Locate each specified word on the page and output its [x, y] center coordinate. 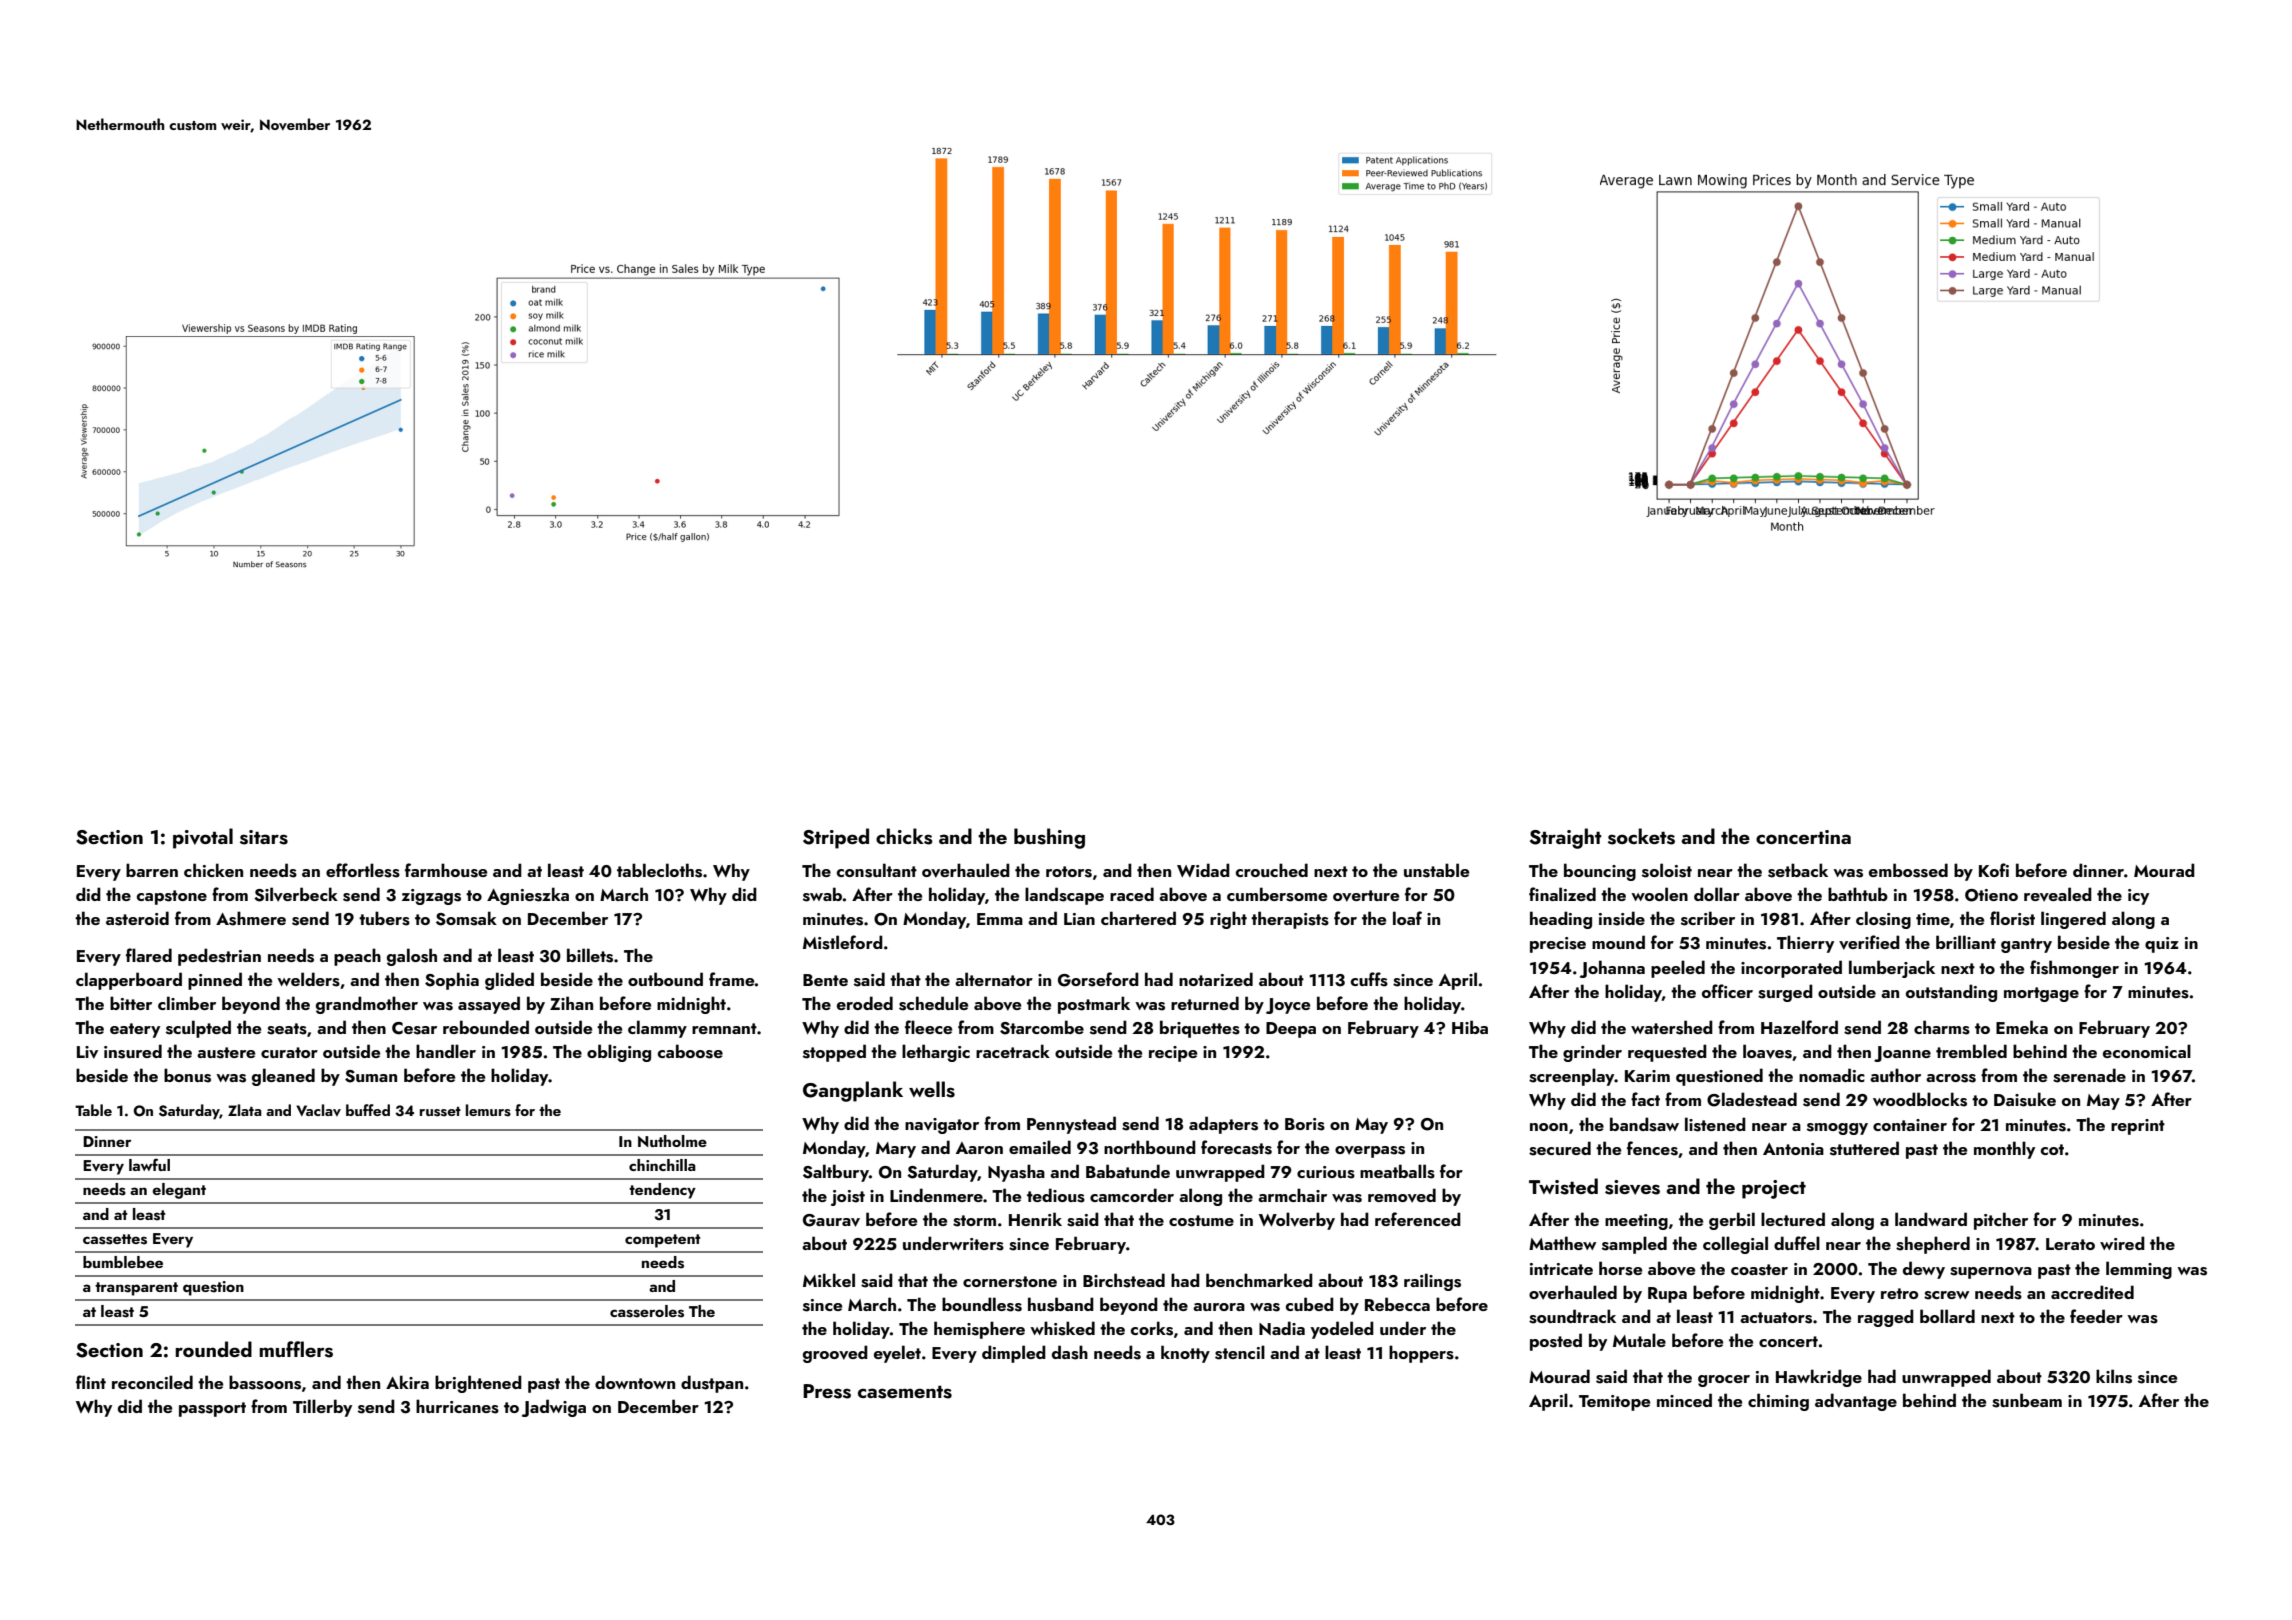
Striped [836, 838]
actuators [1776, 1318]
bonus [187, 1075]
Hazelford [1799, 1027]
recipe [1173, 1054]
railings [1432, 1282]
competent [663, 1241]
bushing [1049, 838]
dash [1070, 1352]
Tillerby [322, 1408]
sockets [1641, 836]
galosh [412, 957]
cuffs [1369, 979]
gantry [2026, 945]
